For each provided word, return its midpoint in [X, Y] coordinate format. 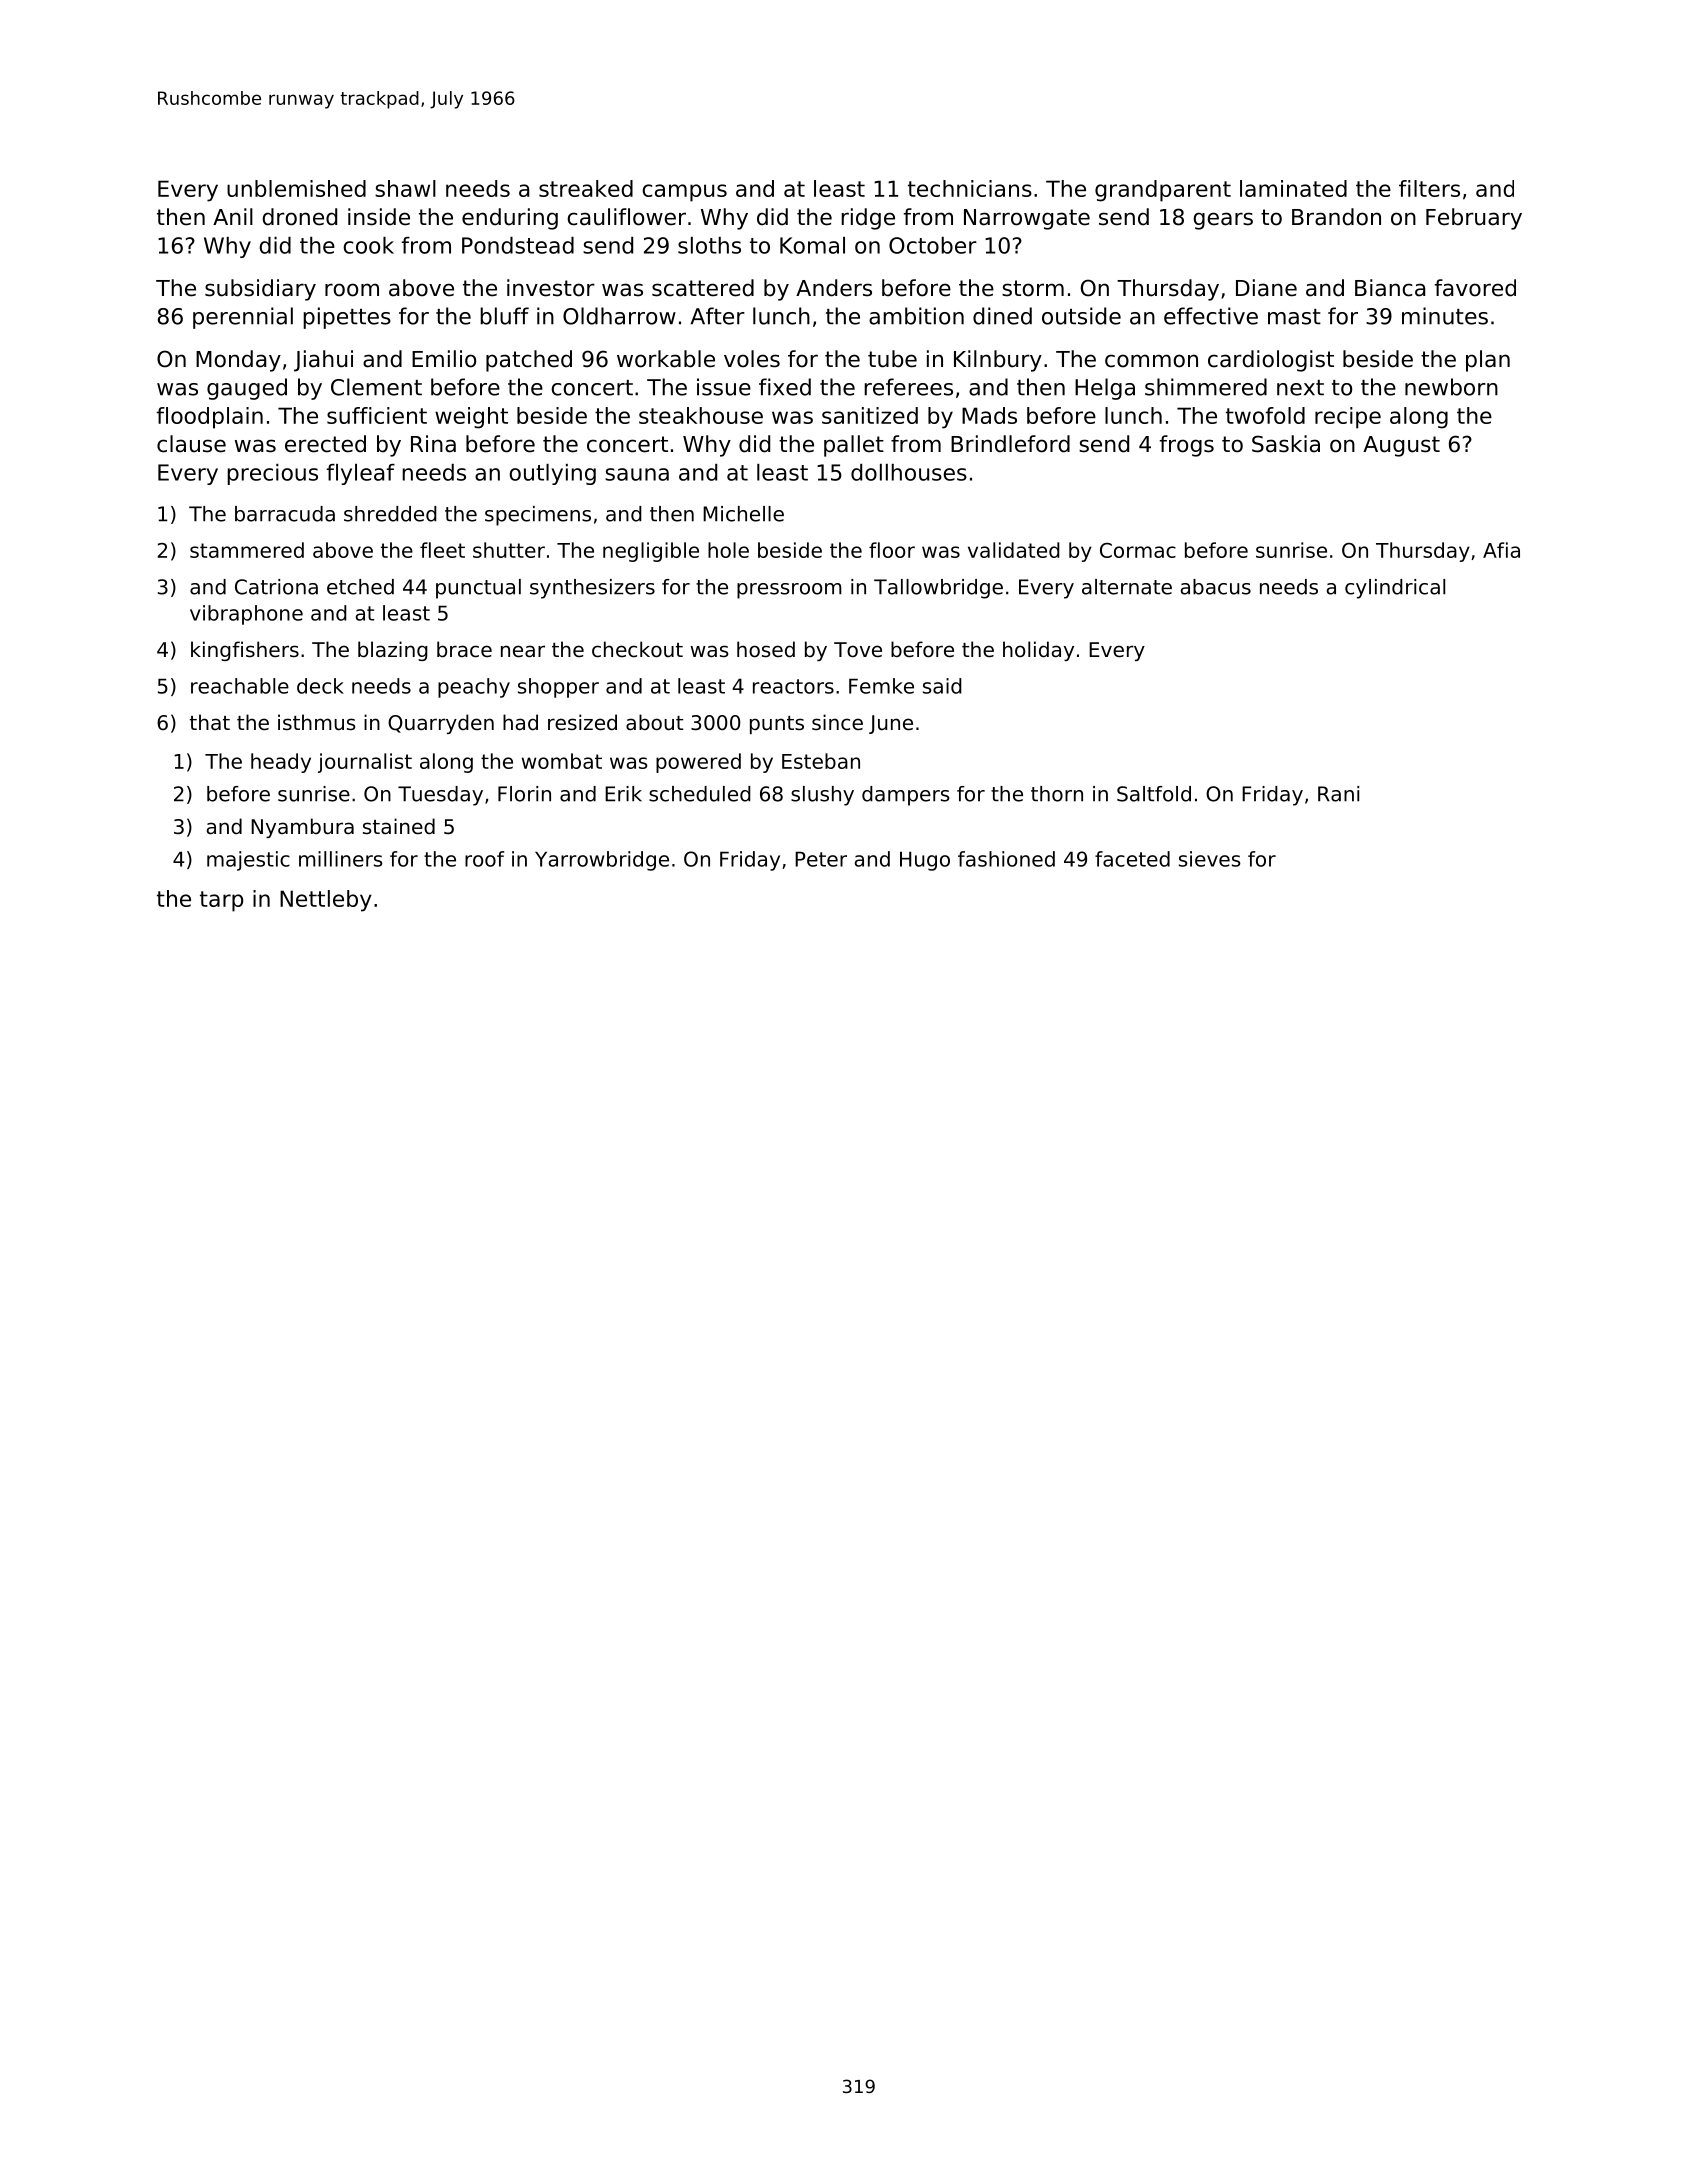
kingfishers [245, 651]
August [1401, 446]
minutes [1445, 316]
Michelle [743, 514]
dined [1002, 316]
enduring [510, 219]
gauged [247, 389]
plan [1488, 361]
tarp [221, 901]
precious [272, 474]
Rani [1338, 794]
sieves [1210, 859]
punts [777, 725]
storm [1033, 288]
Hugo [925, 861]
